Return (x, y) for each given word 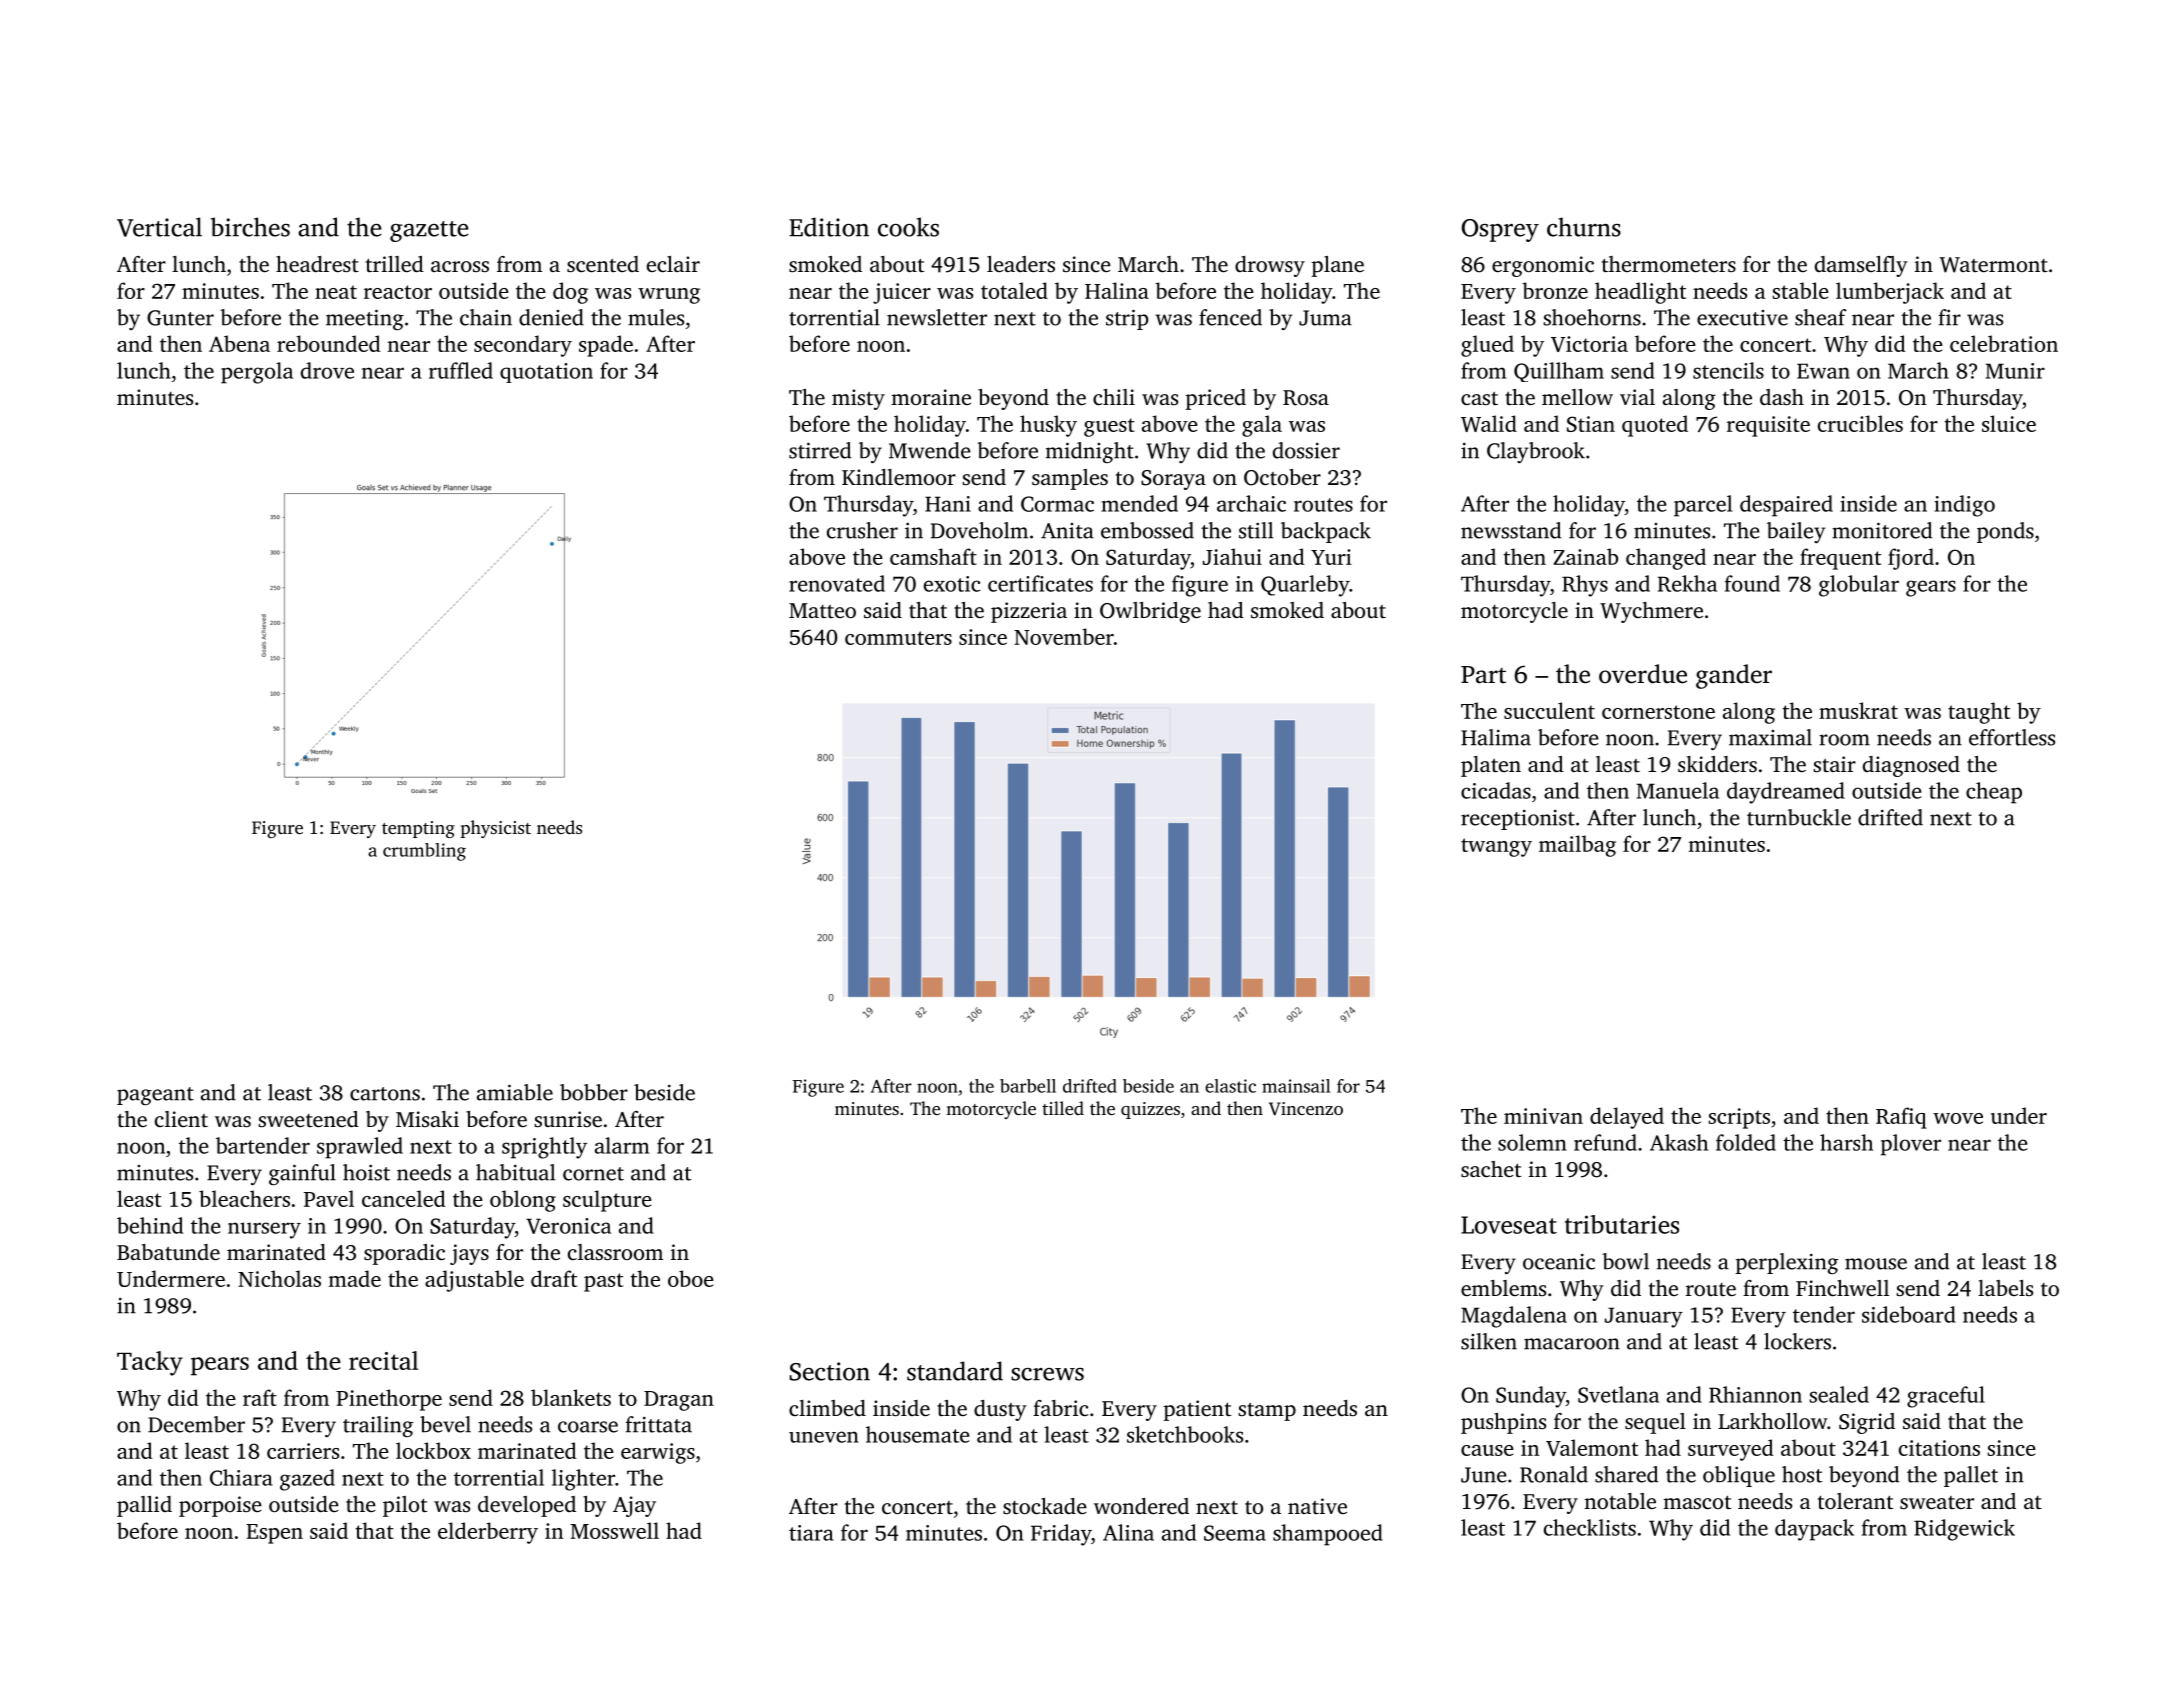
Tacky (150, 1363)
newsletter (937, 317)
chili (1114, 397)
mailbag (1577, 846)
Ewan (1823, 371)
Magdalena (1514, 1317)
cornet (593, 1174)
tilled (1063, 1108)
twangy (1496, 847)
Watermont (1994, 265)
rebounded (329, 343)
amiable (515, 1092)
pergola (257, 373)
